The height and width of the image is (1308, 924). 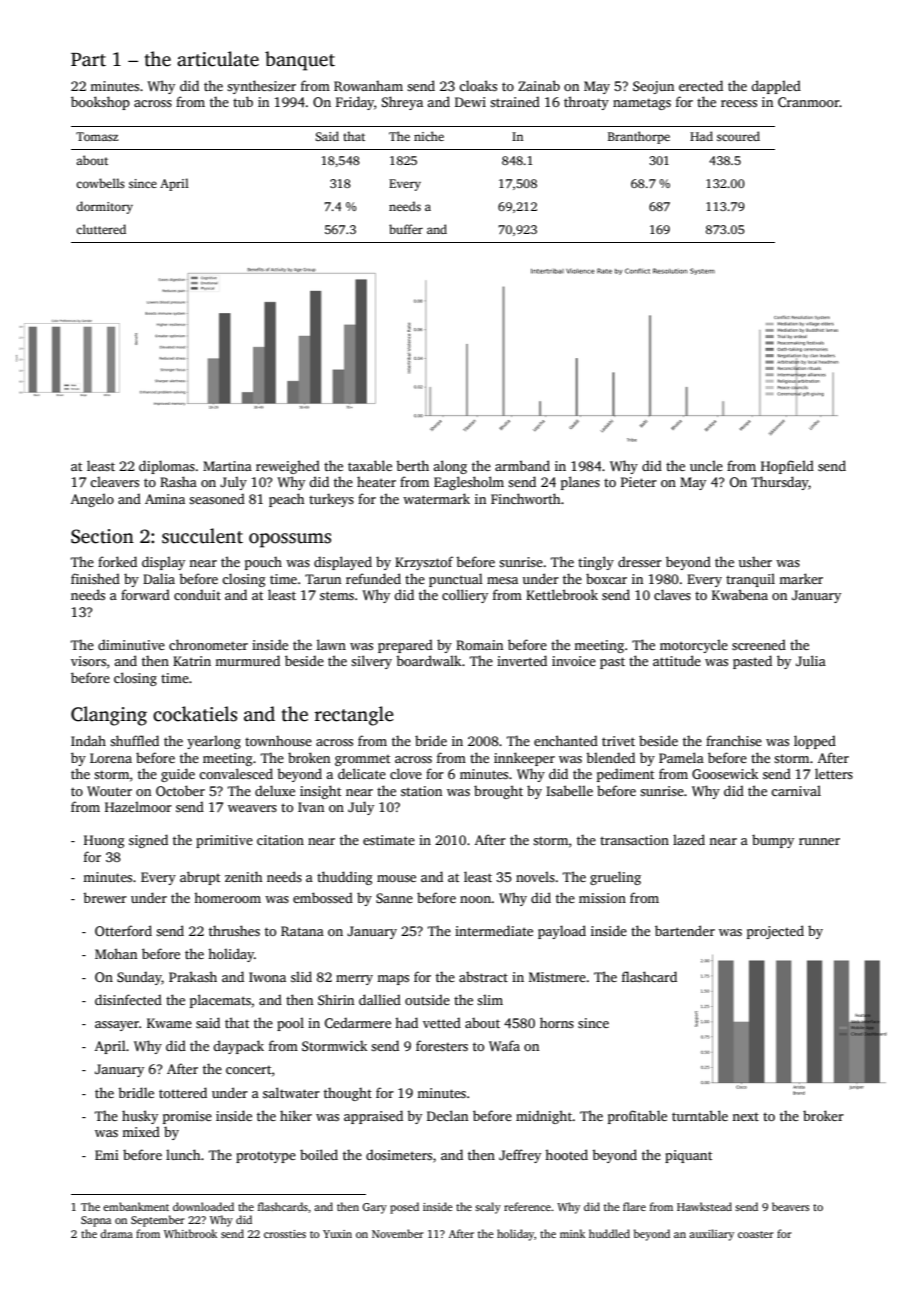 I want to click on Rowanham, so click(x=368, y=86).
